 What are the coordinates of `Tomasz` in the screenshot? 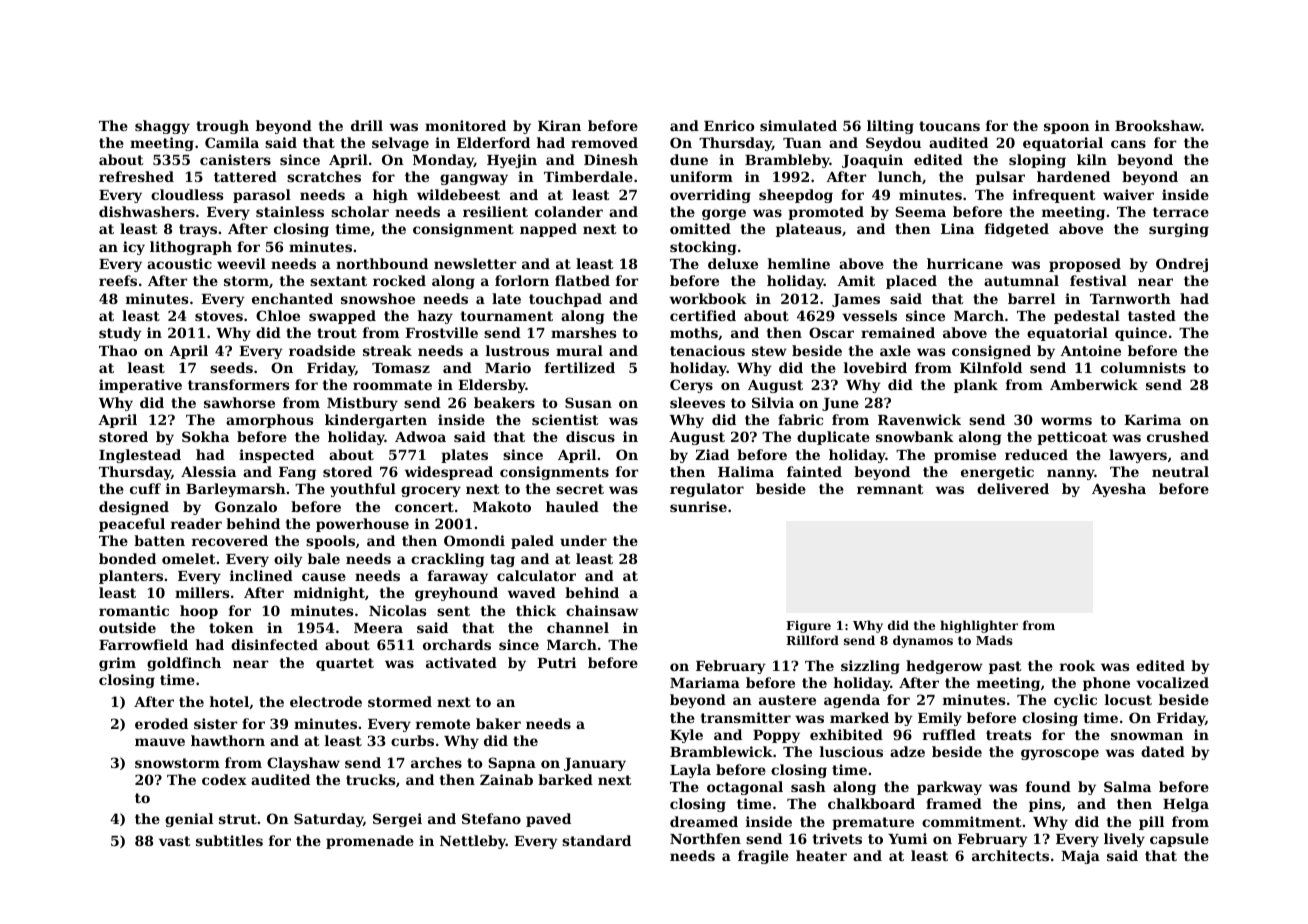 It's located at (401, 368).
